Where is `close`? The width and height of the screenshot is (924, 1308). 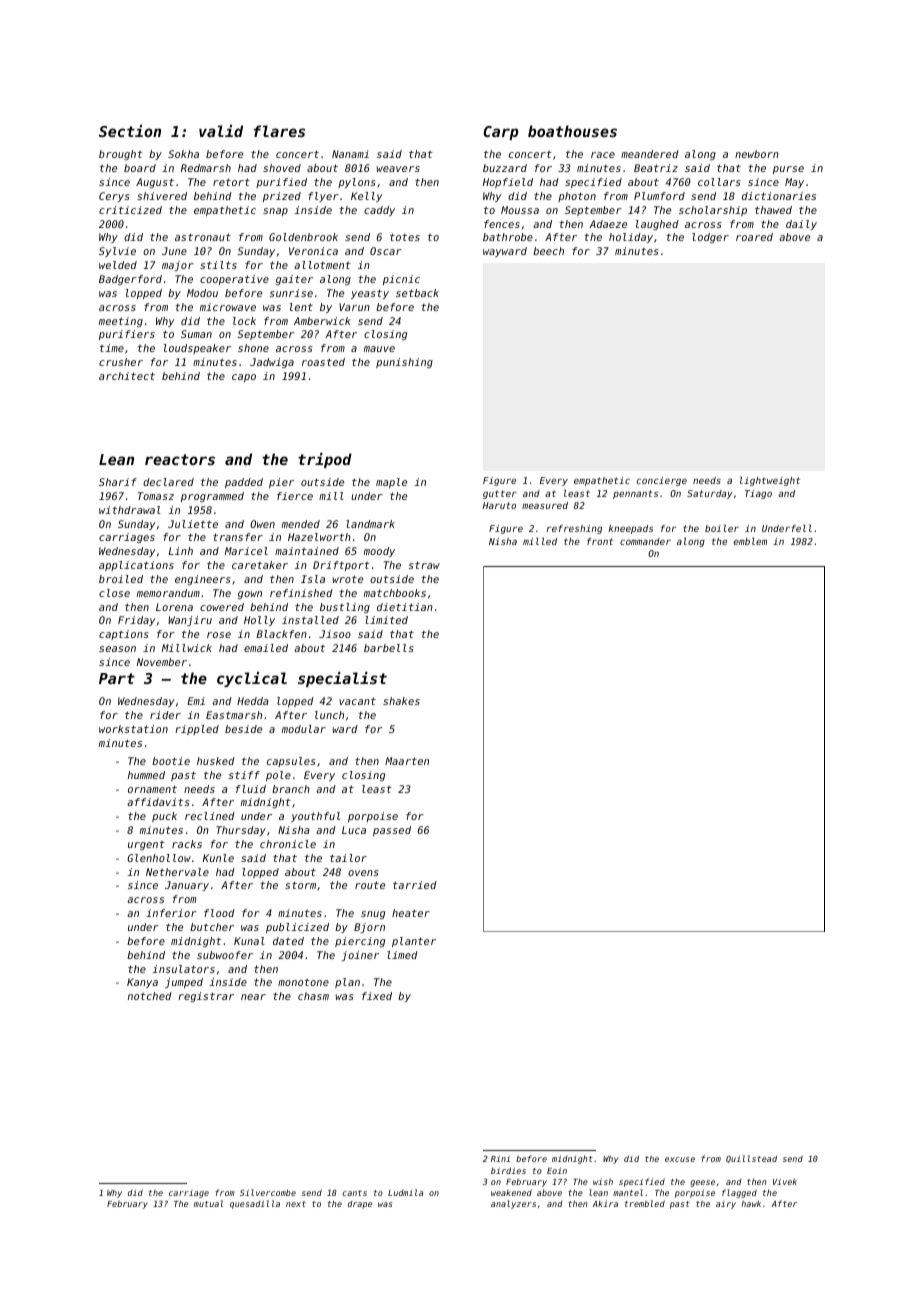 close is located at coordinates (114, 593).
